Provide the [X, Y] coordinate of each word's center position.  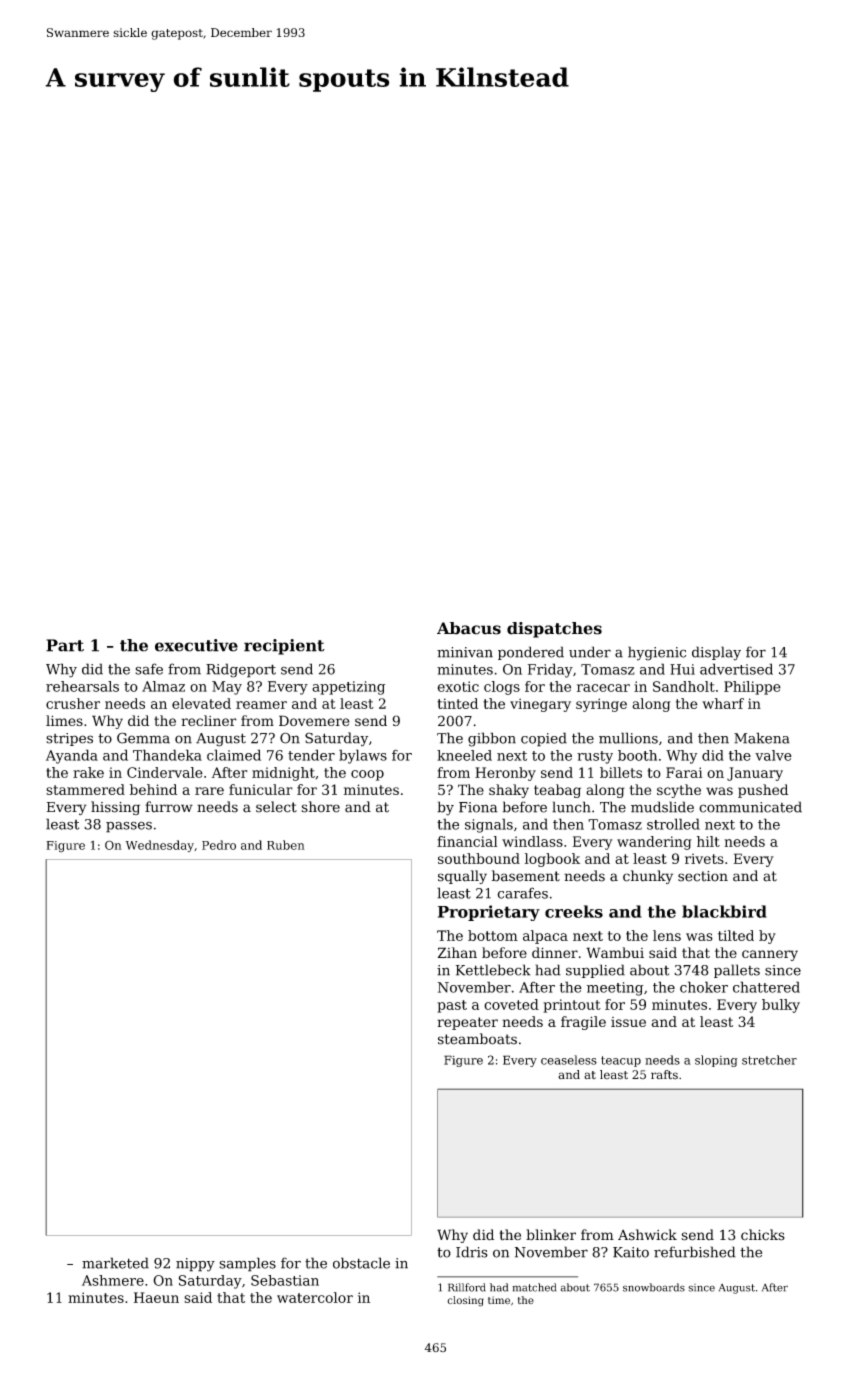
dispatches [554, 630]
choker [704, 987]
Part [65, 645]
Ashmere [113, 1280]
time [499, 1300]
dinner [555, 952]
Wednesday [159, 846]
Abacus [469, 628]
